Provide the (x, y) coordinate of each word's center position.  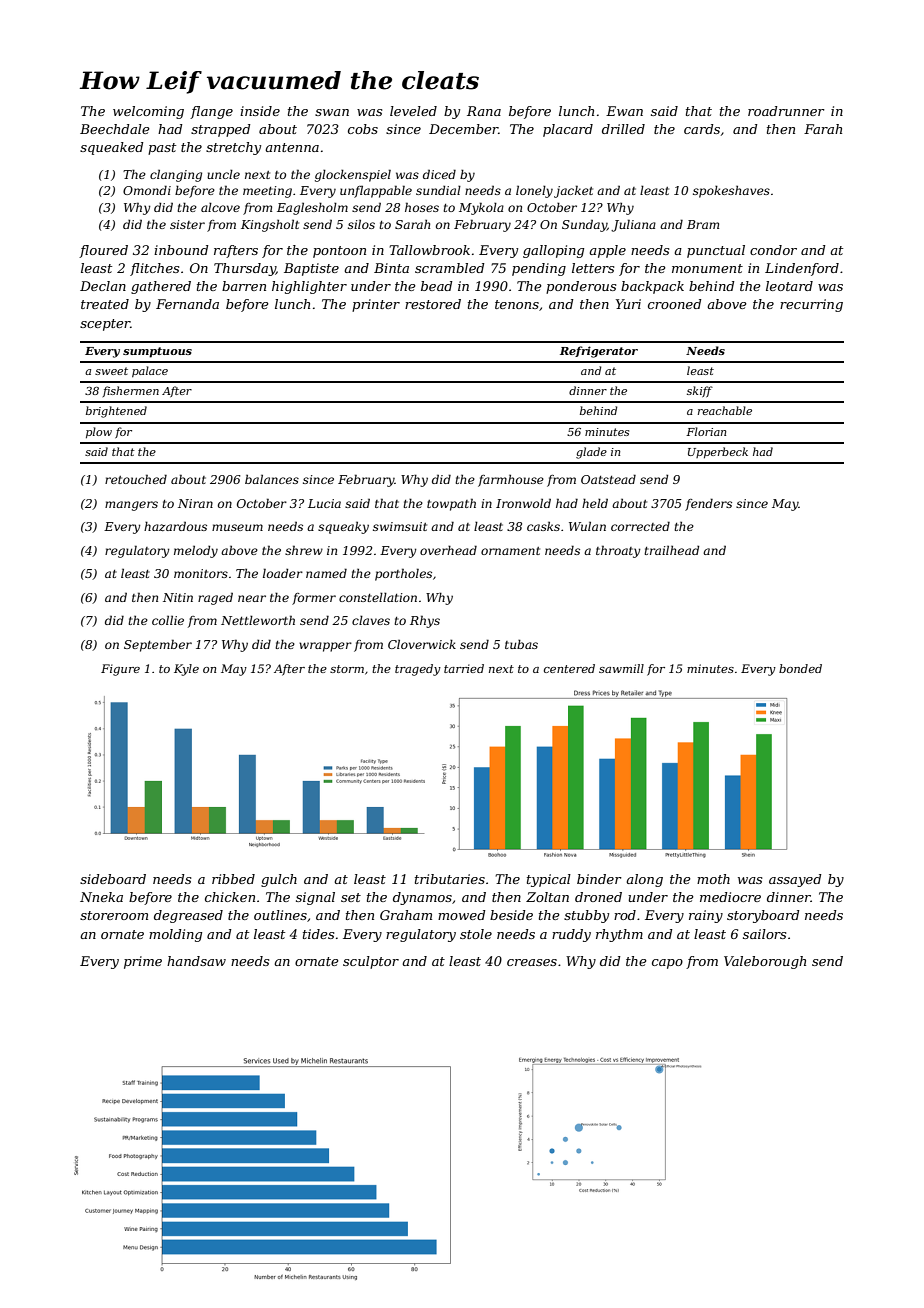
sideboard (113, 879)
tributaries (450, 879)
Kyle (186, 670)
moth (713, 879)
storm (347, 669)
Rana (484, 111)
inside (260, 111)
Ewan (624, 111)
